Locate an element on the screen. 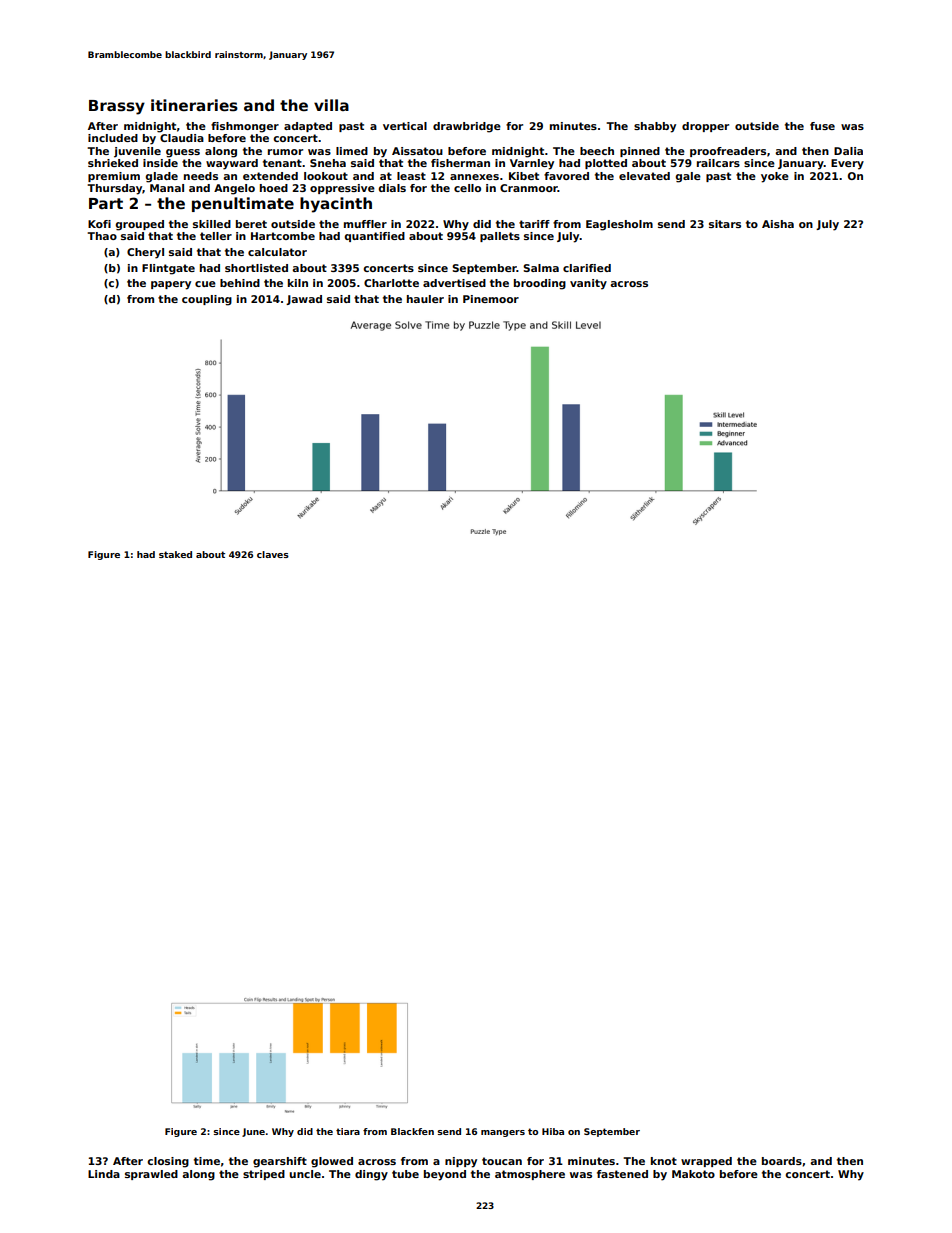  striped is located at coordinates (264, 1175).
